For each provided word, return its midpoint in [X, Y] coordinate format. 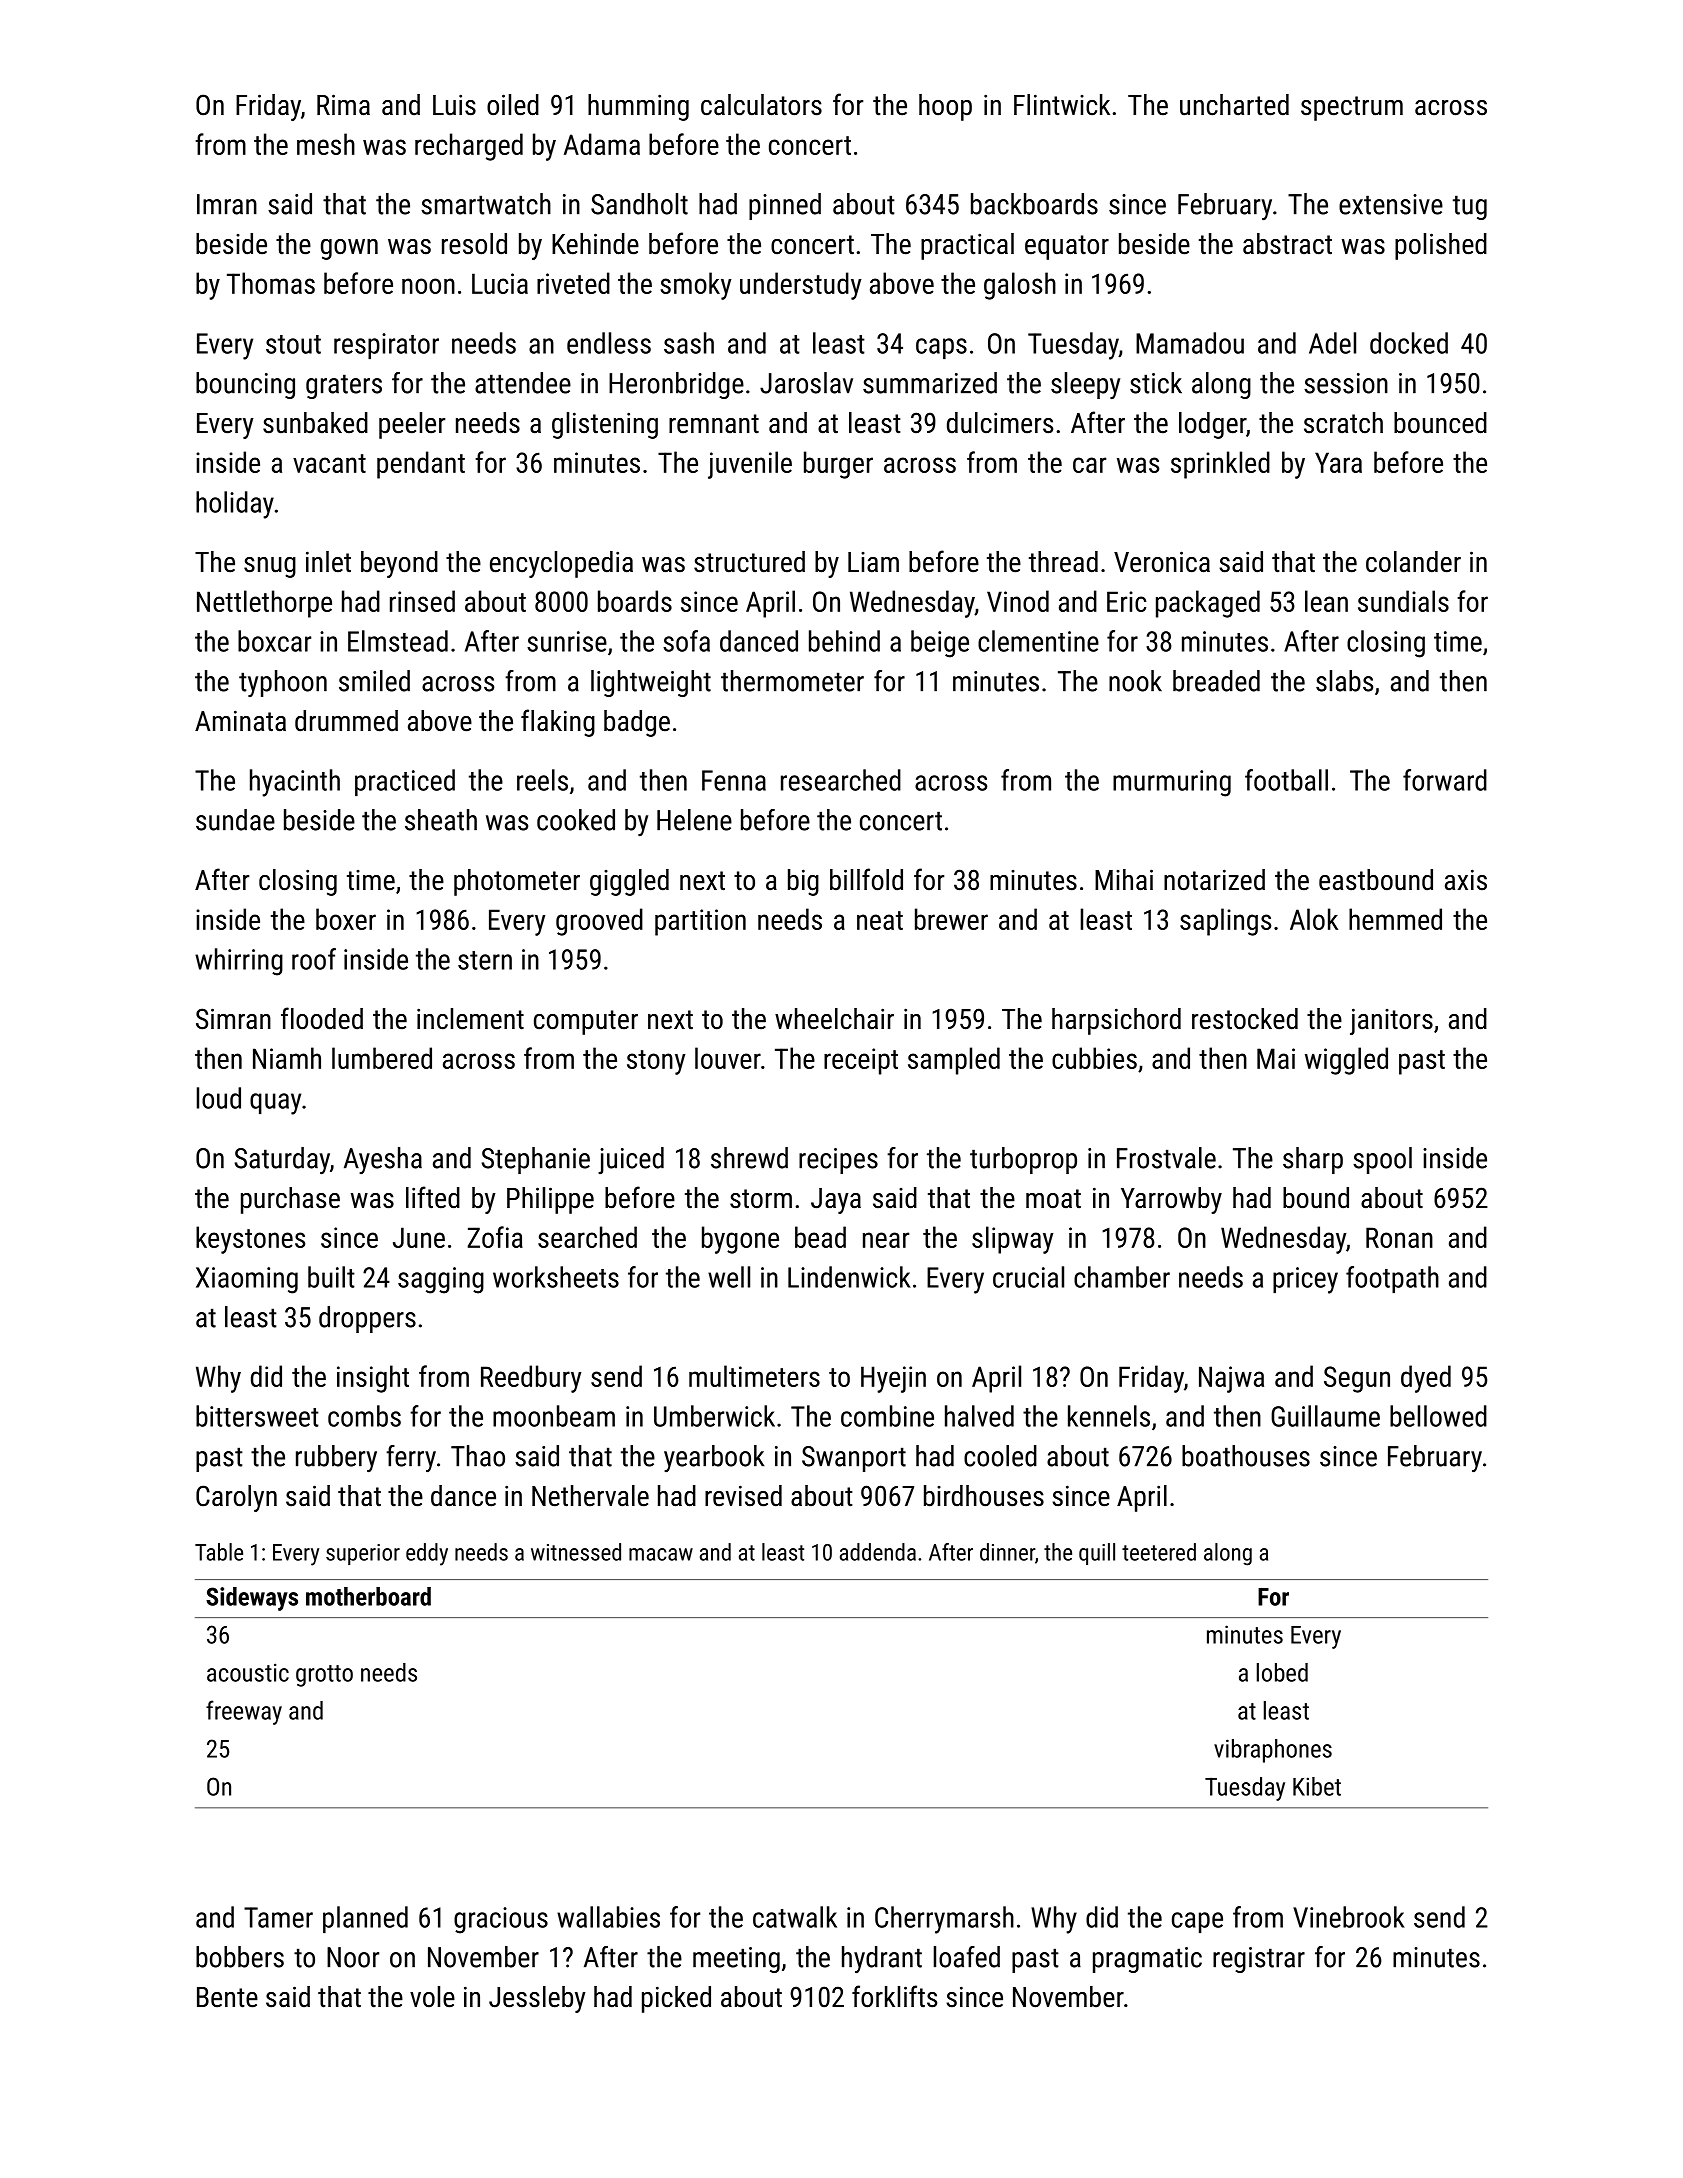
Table [219, 1552]
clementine [1038, 641]
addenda [878, 1552]
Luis [454, 105]
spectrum [1352, 108]
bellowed [1438, 1416]
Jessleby [537, 1999]
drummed [346, 721]
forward [1445, 780]
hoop [945, 107]
